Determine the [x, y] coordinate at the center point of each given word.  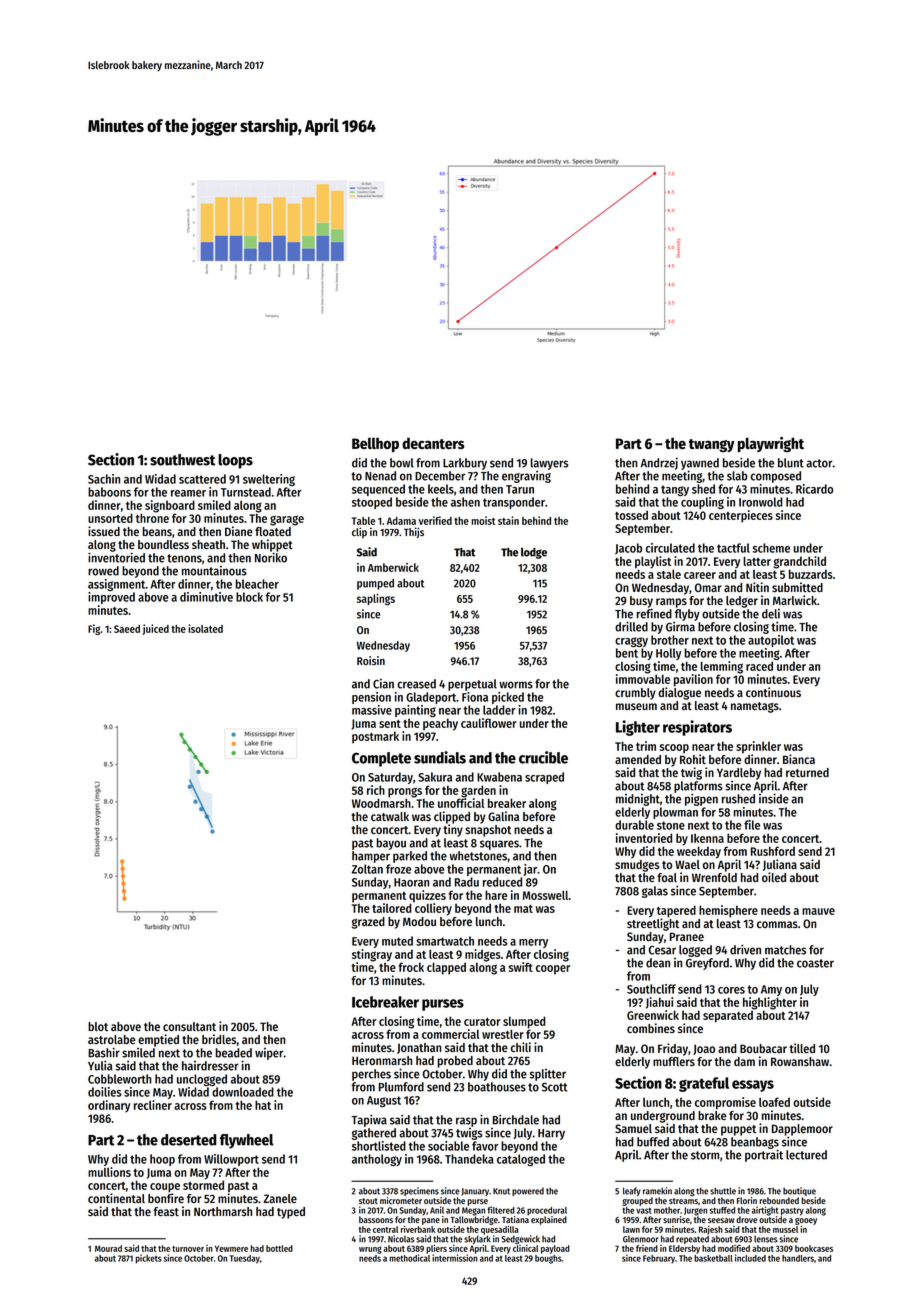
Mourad [108, 1248]
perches [371, 1075]
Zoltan [367, 869]
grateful [704, 1084]
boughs [548, 1259]
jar [530, 870]
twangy [711, 445]
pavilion [693, 680]
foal [667, 877]
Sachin [104, 479]
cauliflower [489, 723]
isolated [205, 628]
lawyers [550, 464]
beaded [234, 1053]
